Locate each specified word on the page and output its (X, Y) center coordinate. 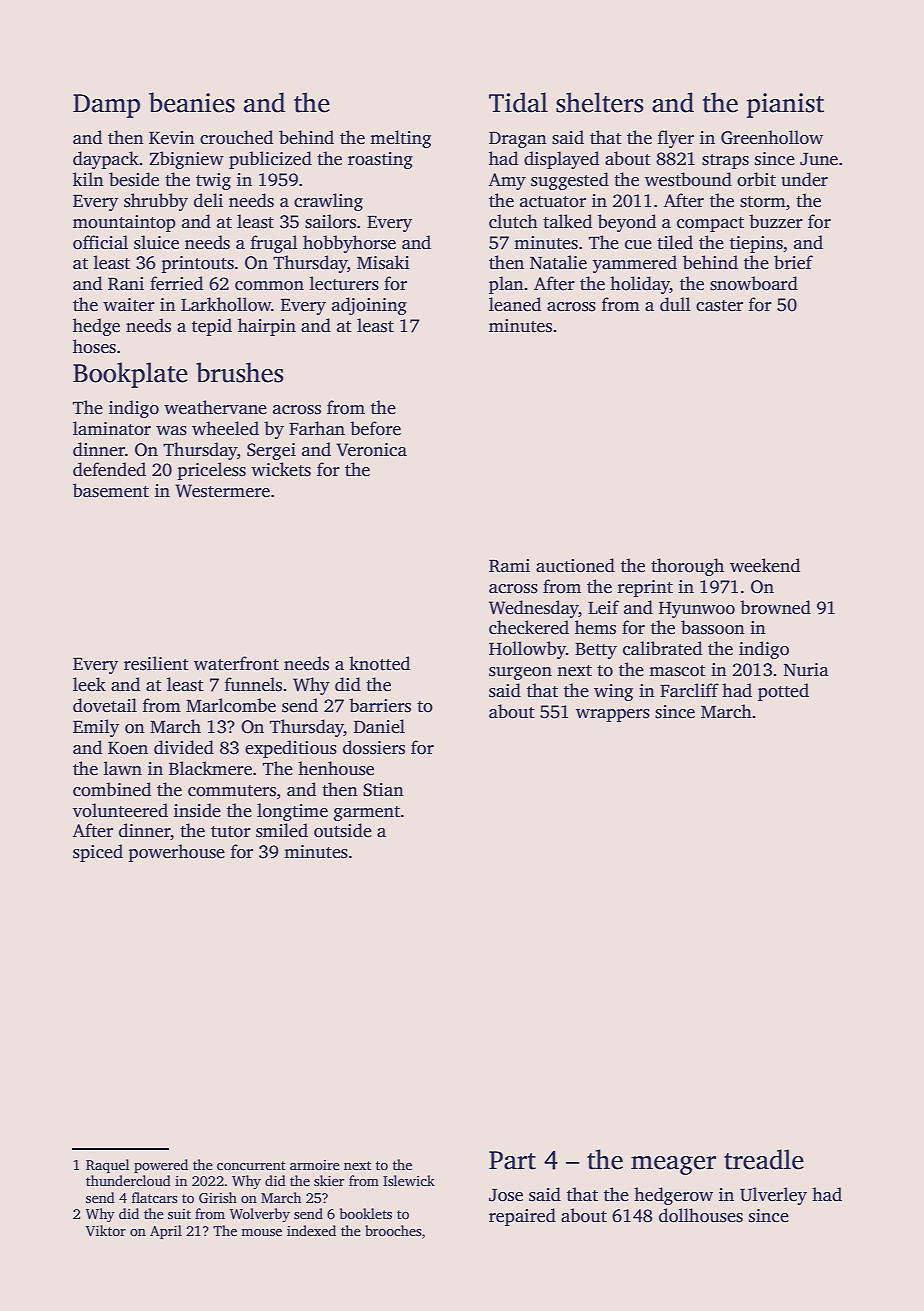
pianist (785, 105)
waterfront (236, 663)
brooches (393, 1230)
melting (400, 139)
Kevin (172, 138)
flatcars (154, 1197)
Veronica (371, 450)
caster (719, 306)
